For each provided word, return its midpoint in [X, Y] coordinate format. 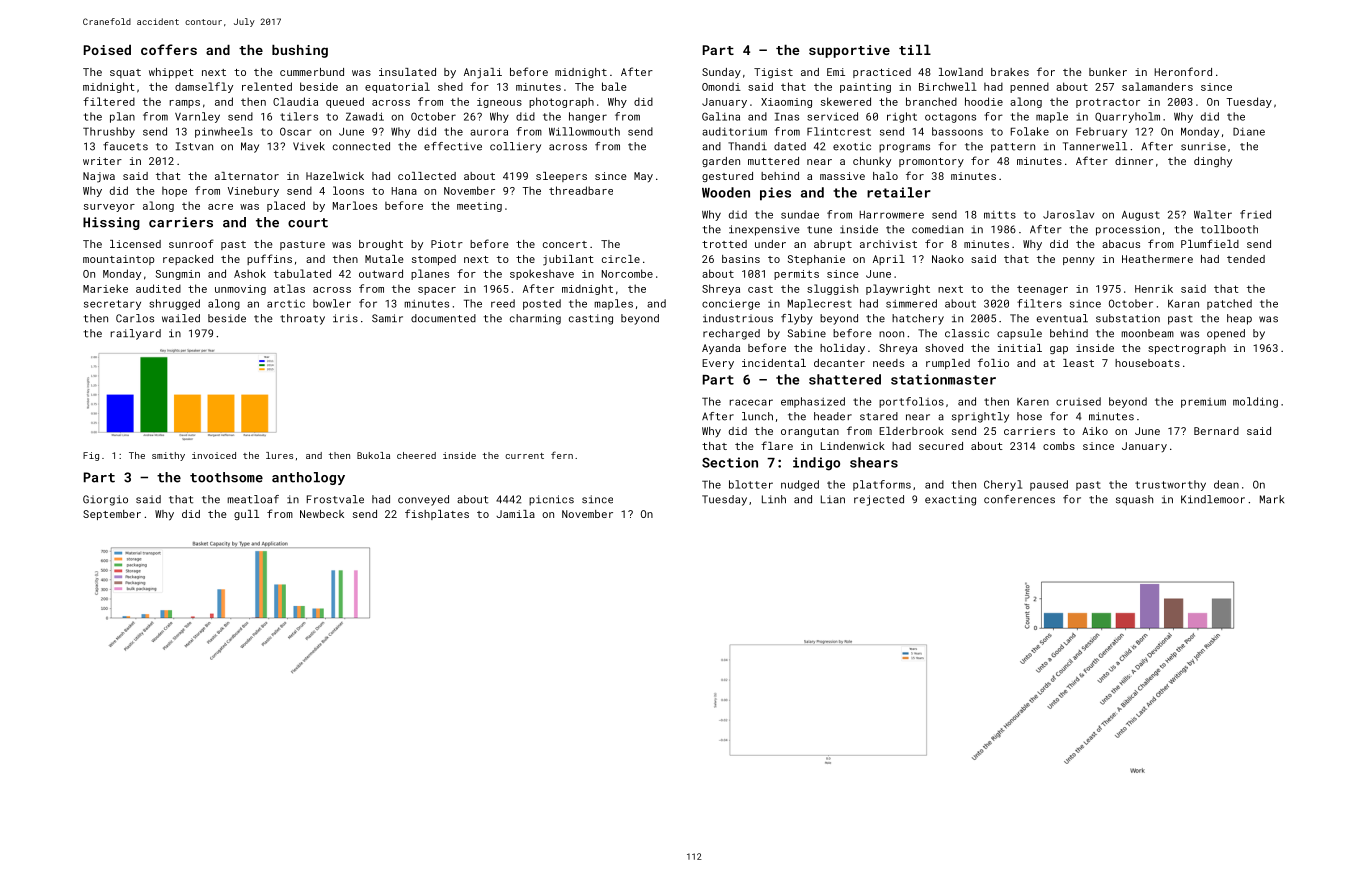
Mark [1272, 499]
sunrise [1203, 146]
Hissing [111, 223]
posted [542, 304]
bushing [300, 51]
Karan [1183, 304]
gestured [727, 177]
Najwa [99, 177]
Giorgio [105, 500]
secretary [112, 305]
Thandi [747, 146]
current [524, 456]
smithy [168, 456]
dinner [1134, 161]
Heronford [1183, 71]
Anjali [483, 73]
